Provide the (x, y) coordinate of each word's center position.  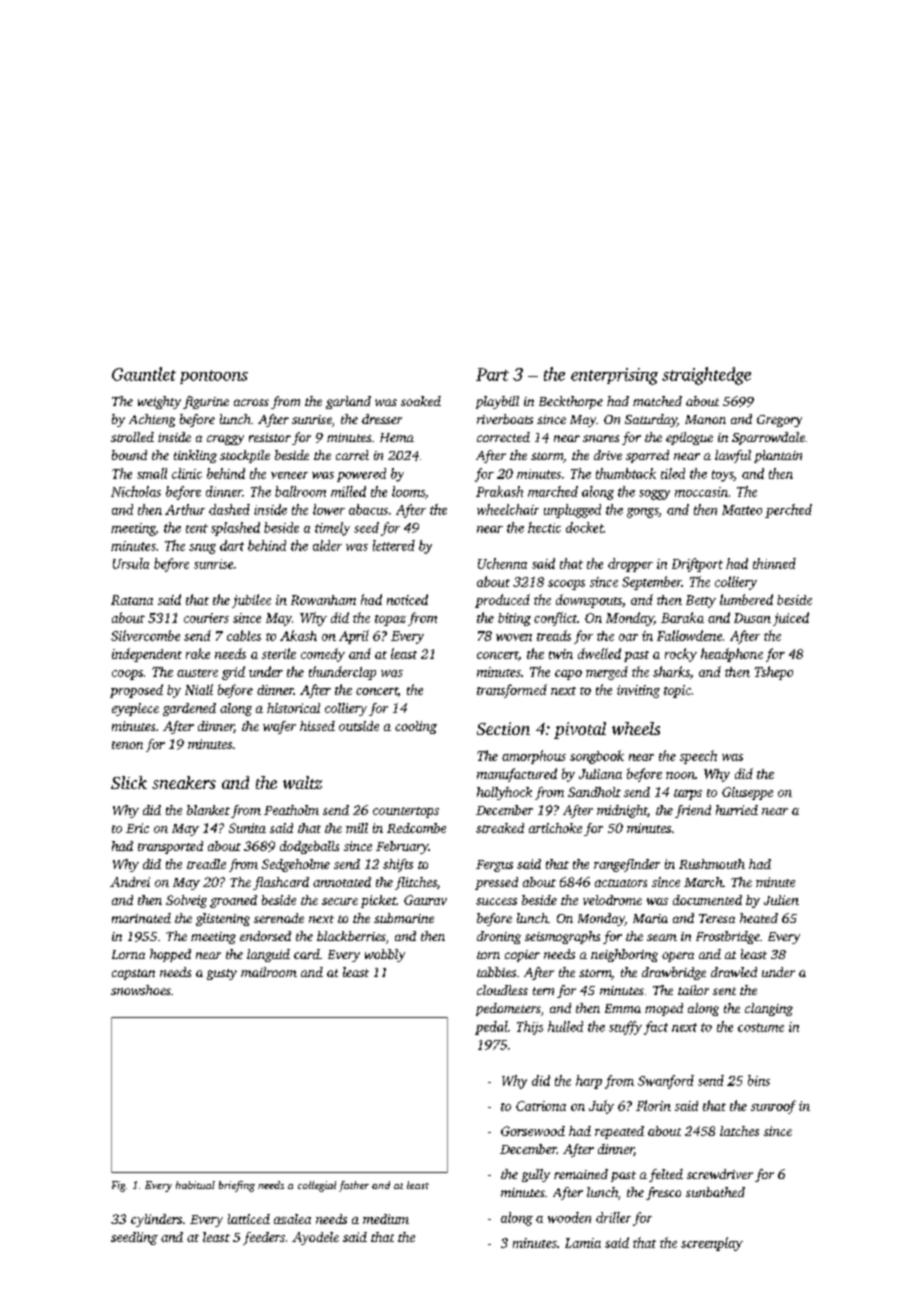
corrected (503, 437)
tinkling (195, 456)
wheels (636, 728)
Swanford (666, 1082)
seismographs (562, 937)
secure (340, 901)
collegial (317, 1186)
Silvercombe (145, 635)
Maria (650, 918)
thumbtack (626, 473)
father (354, 1186)
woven (514, 637)
